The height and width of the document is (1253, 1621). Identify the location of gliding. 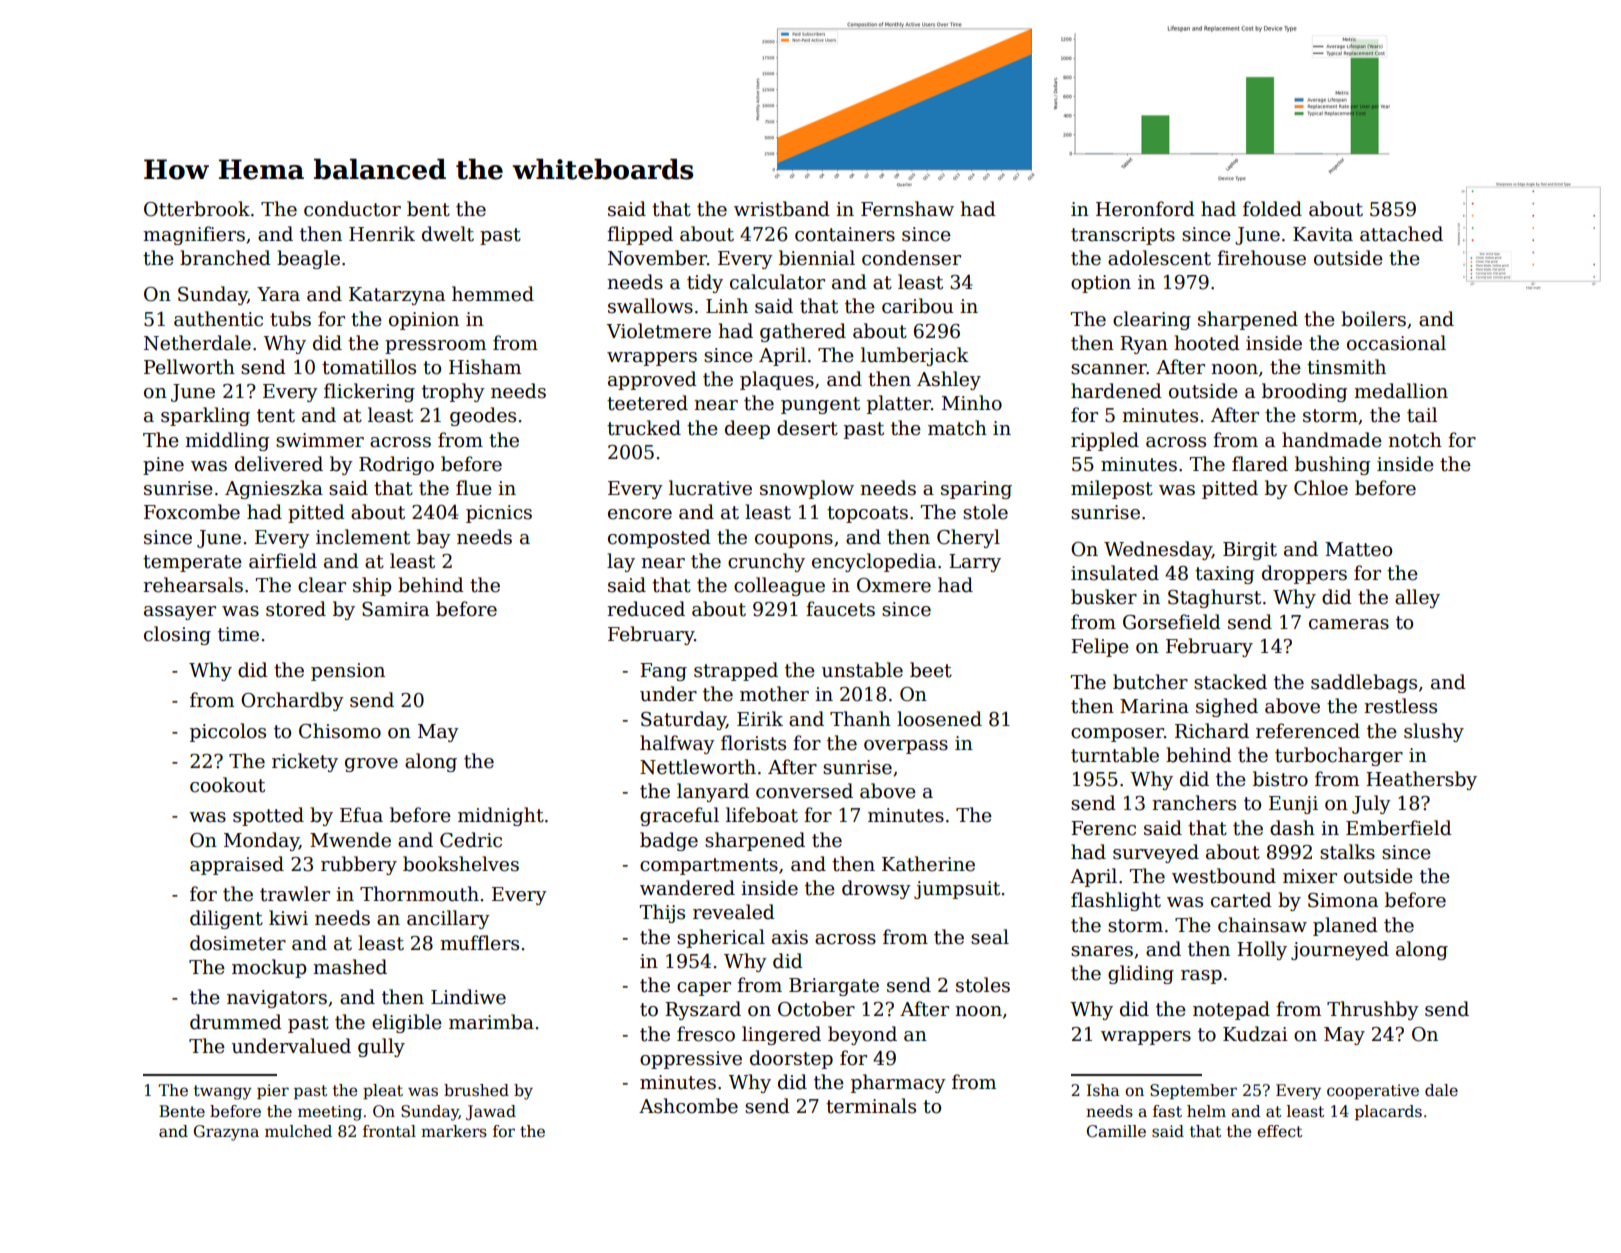
(1141, 974).
